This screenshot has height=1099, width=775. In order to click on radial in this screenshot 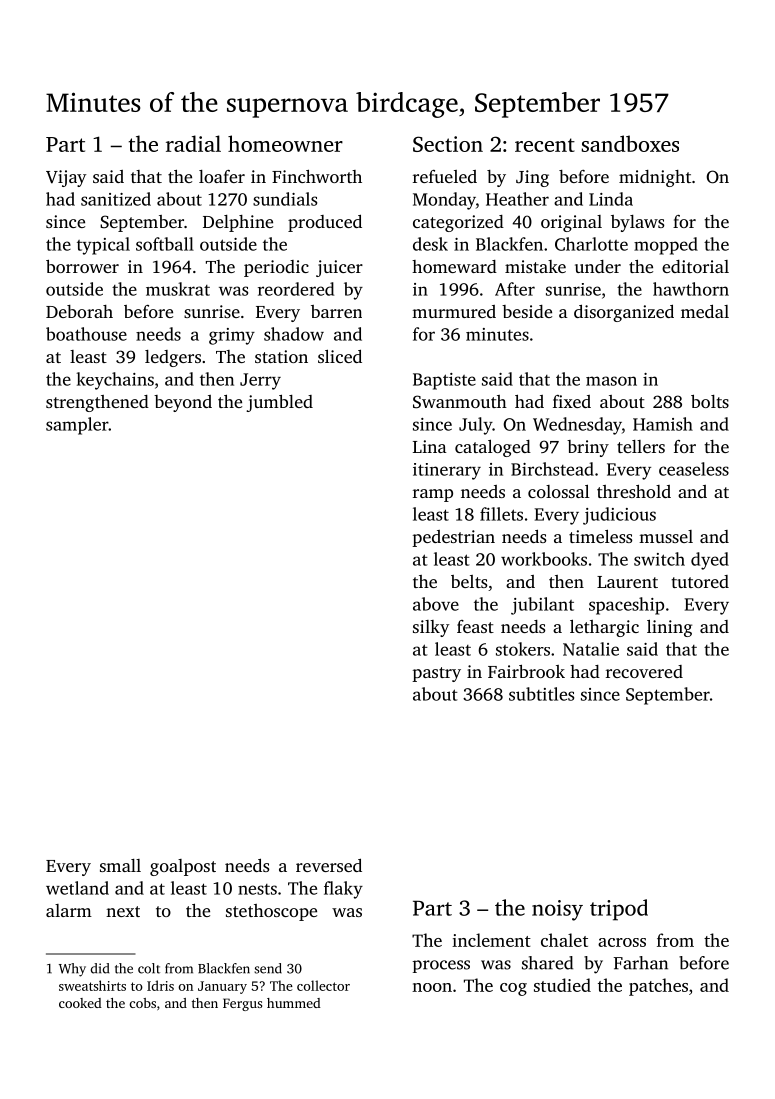, I will do `click(193, 143)`.
